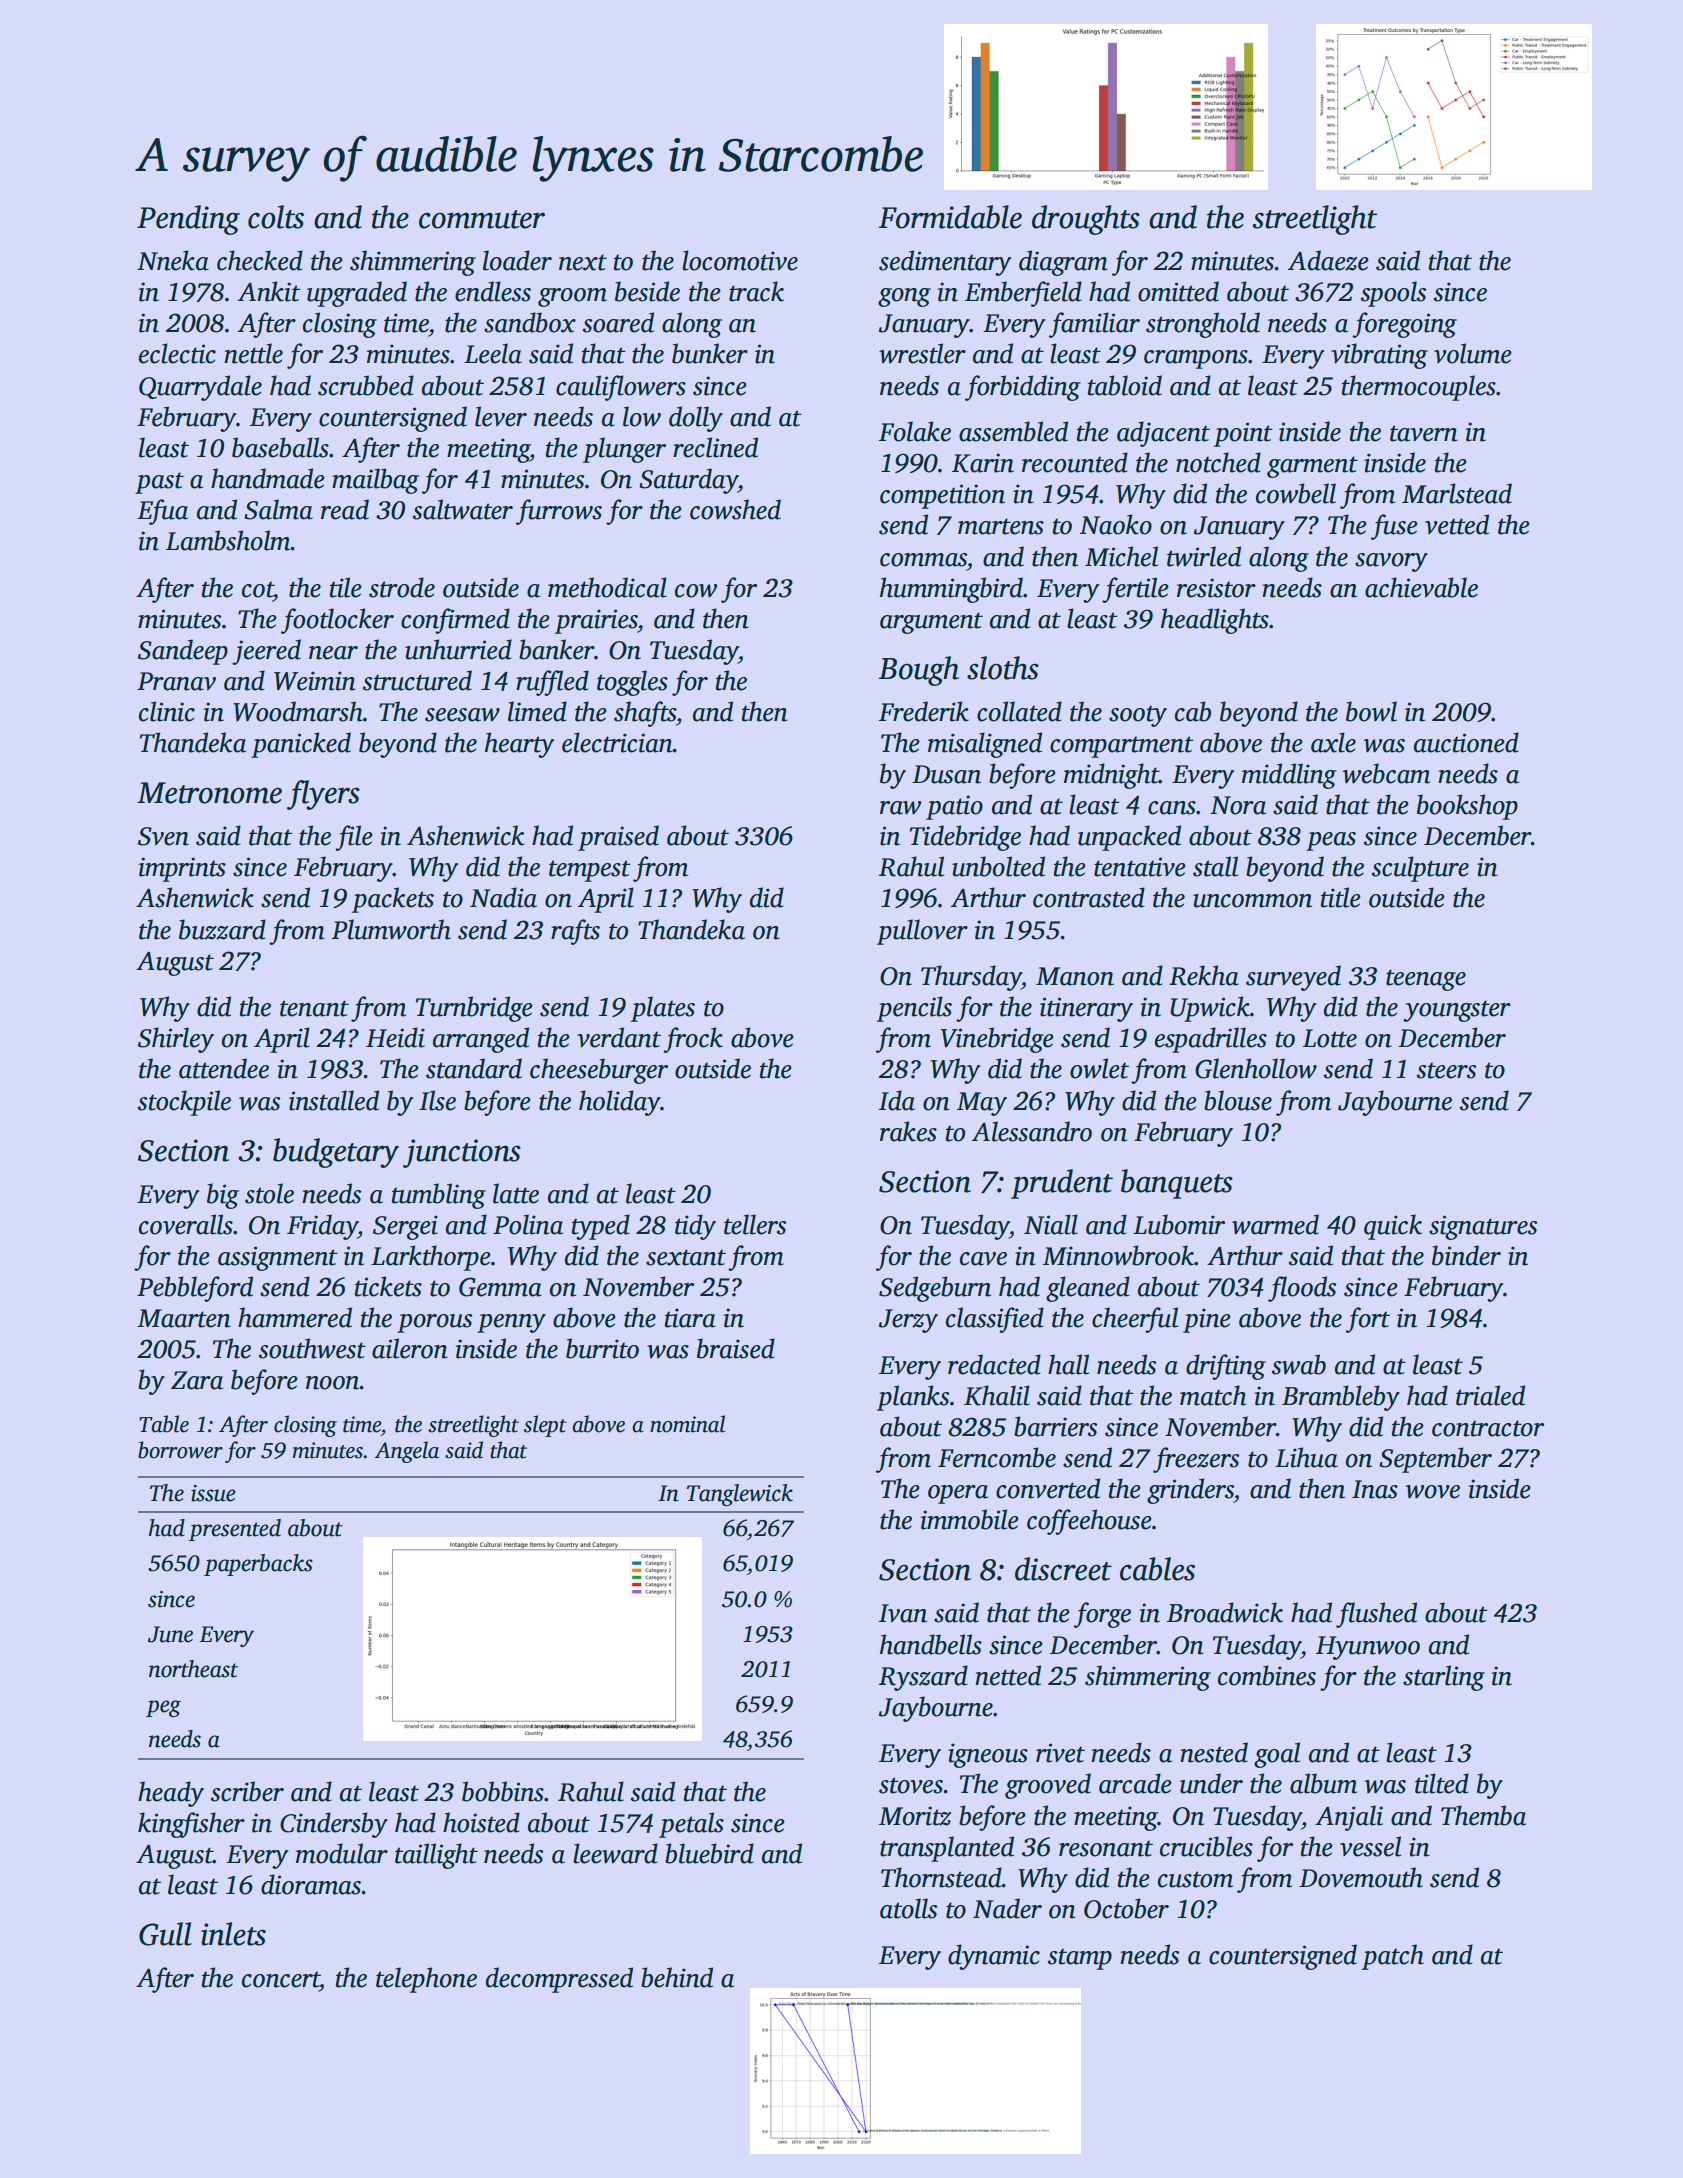 The width and height of the image is (1683, 2178). I want to click on Karin, so click(983, 463).
